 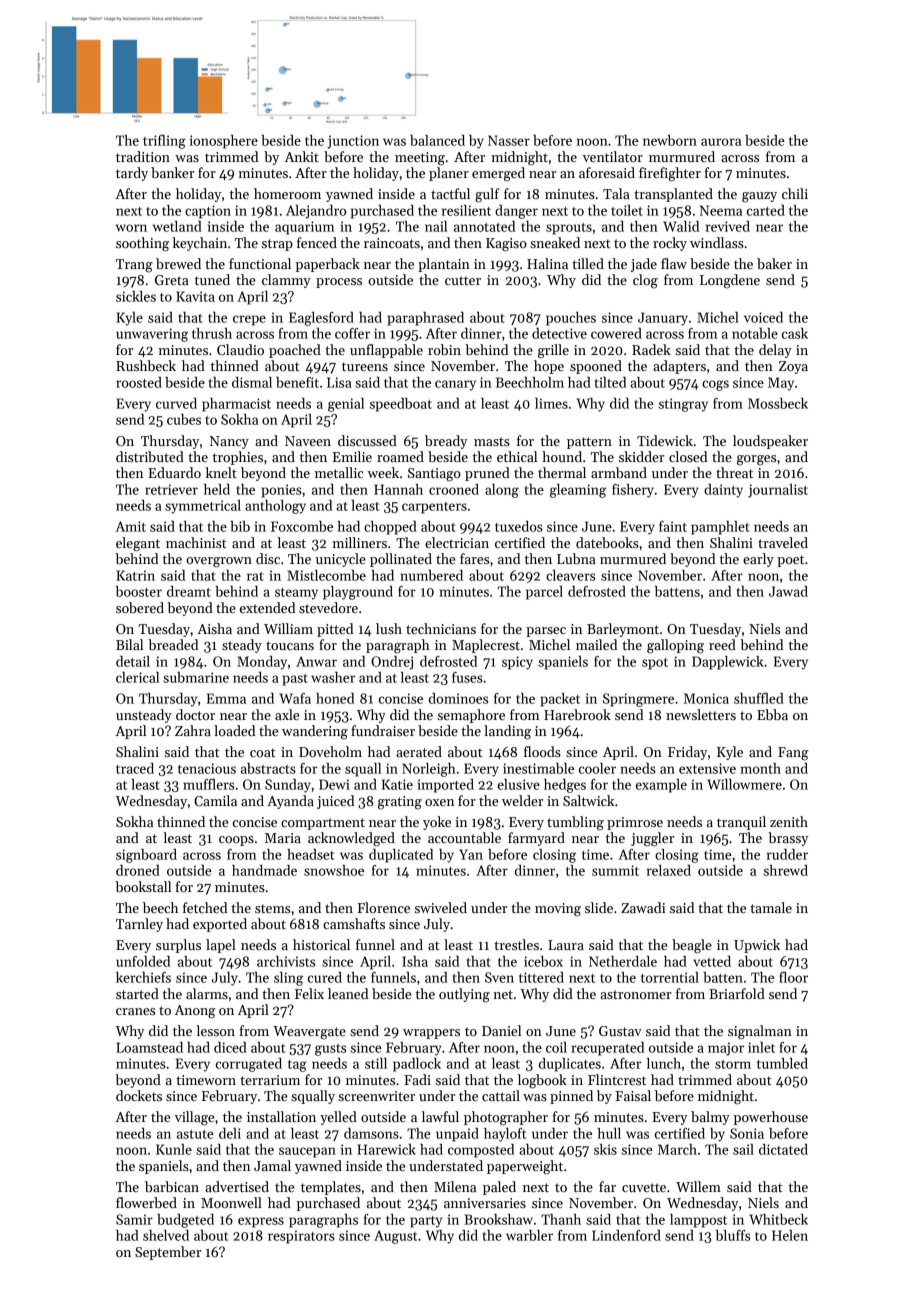 I want to click on tureens, so click(x=365, y=366).
